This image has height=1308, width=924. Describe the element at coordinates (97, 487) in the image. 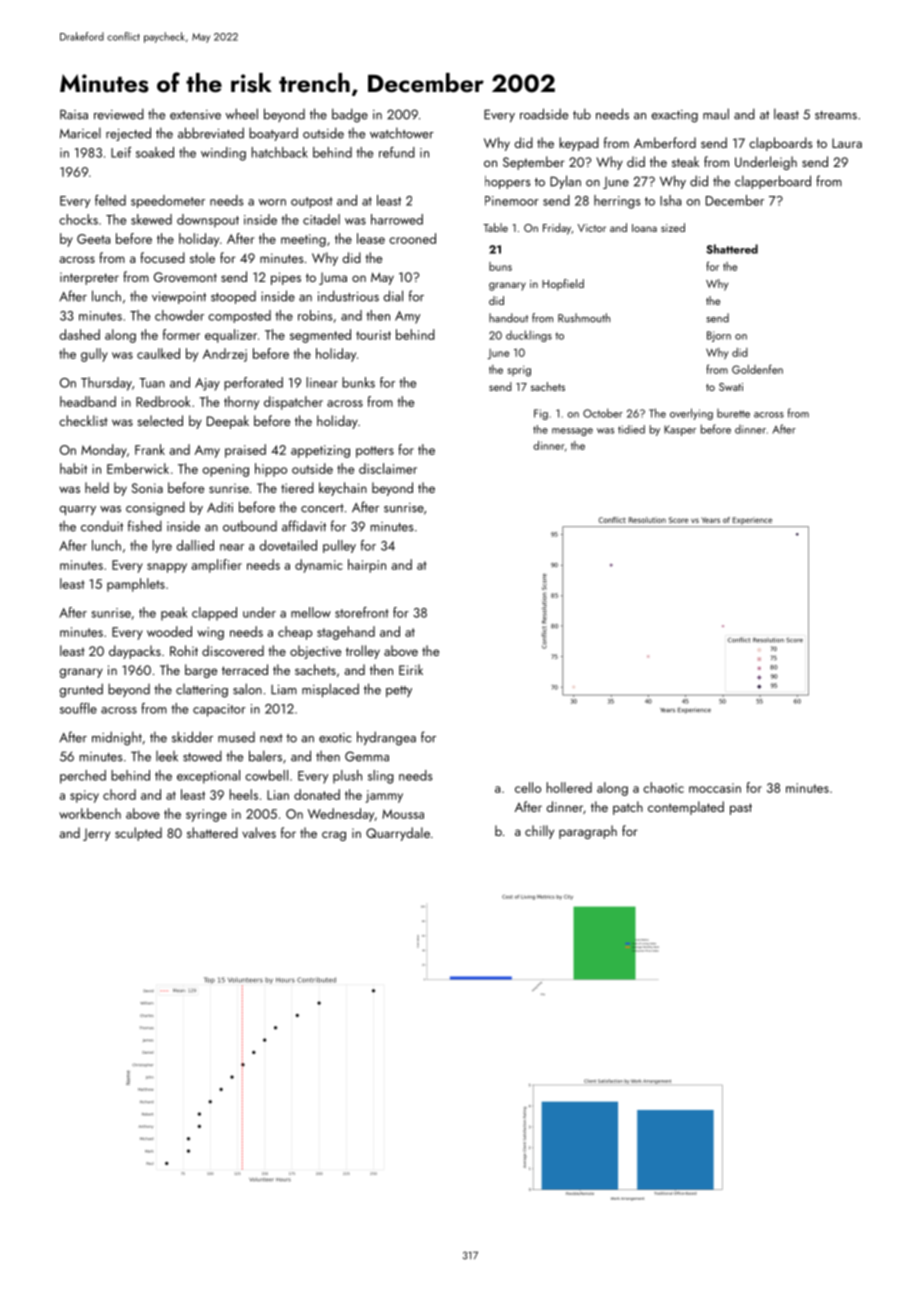

I see `held` at that location.
